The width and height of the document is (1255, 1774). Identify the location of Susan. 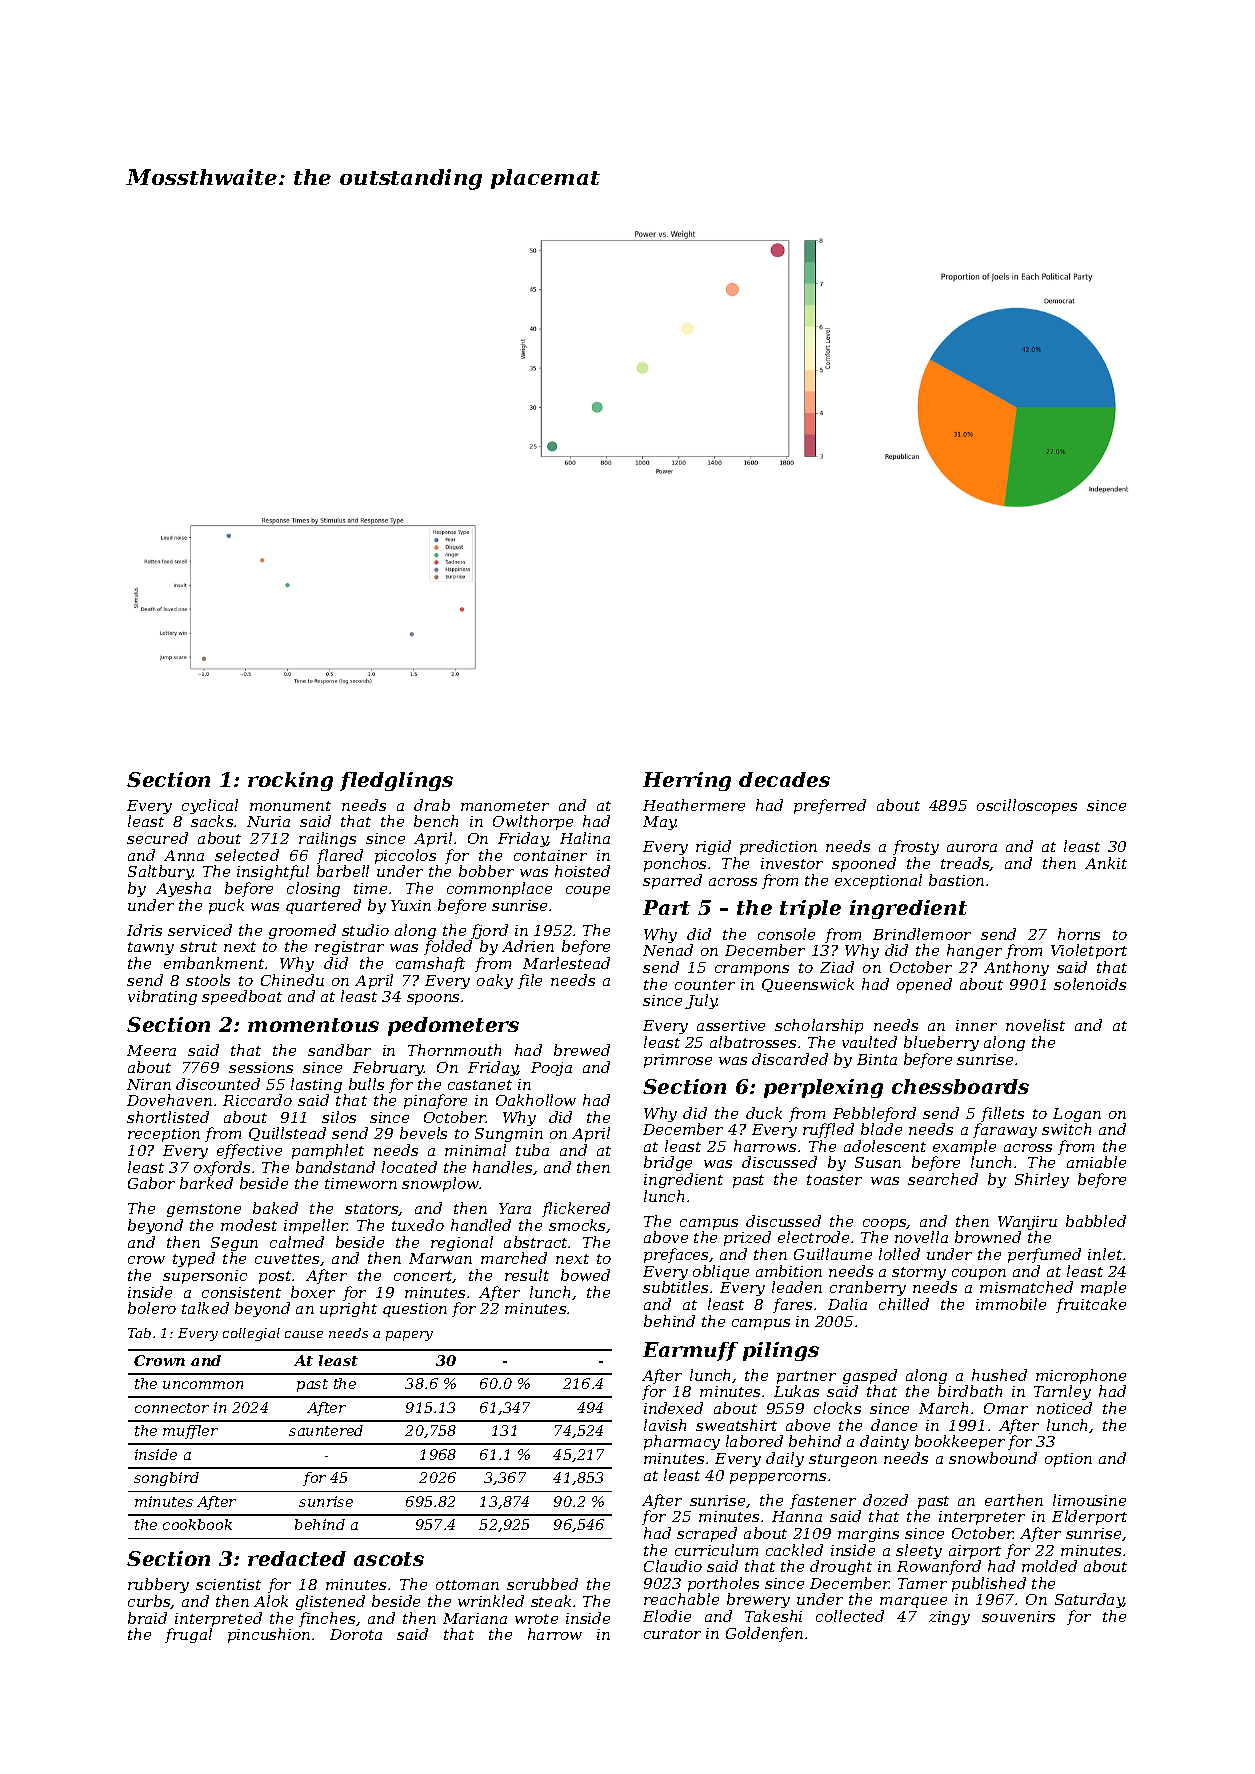
(878, 1162).
